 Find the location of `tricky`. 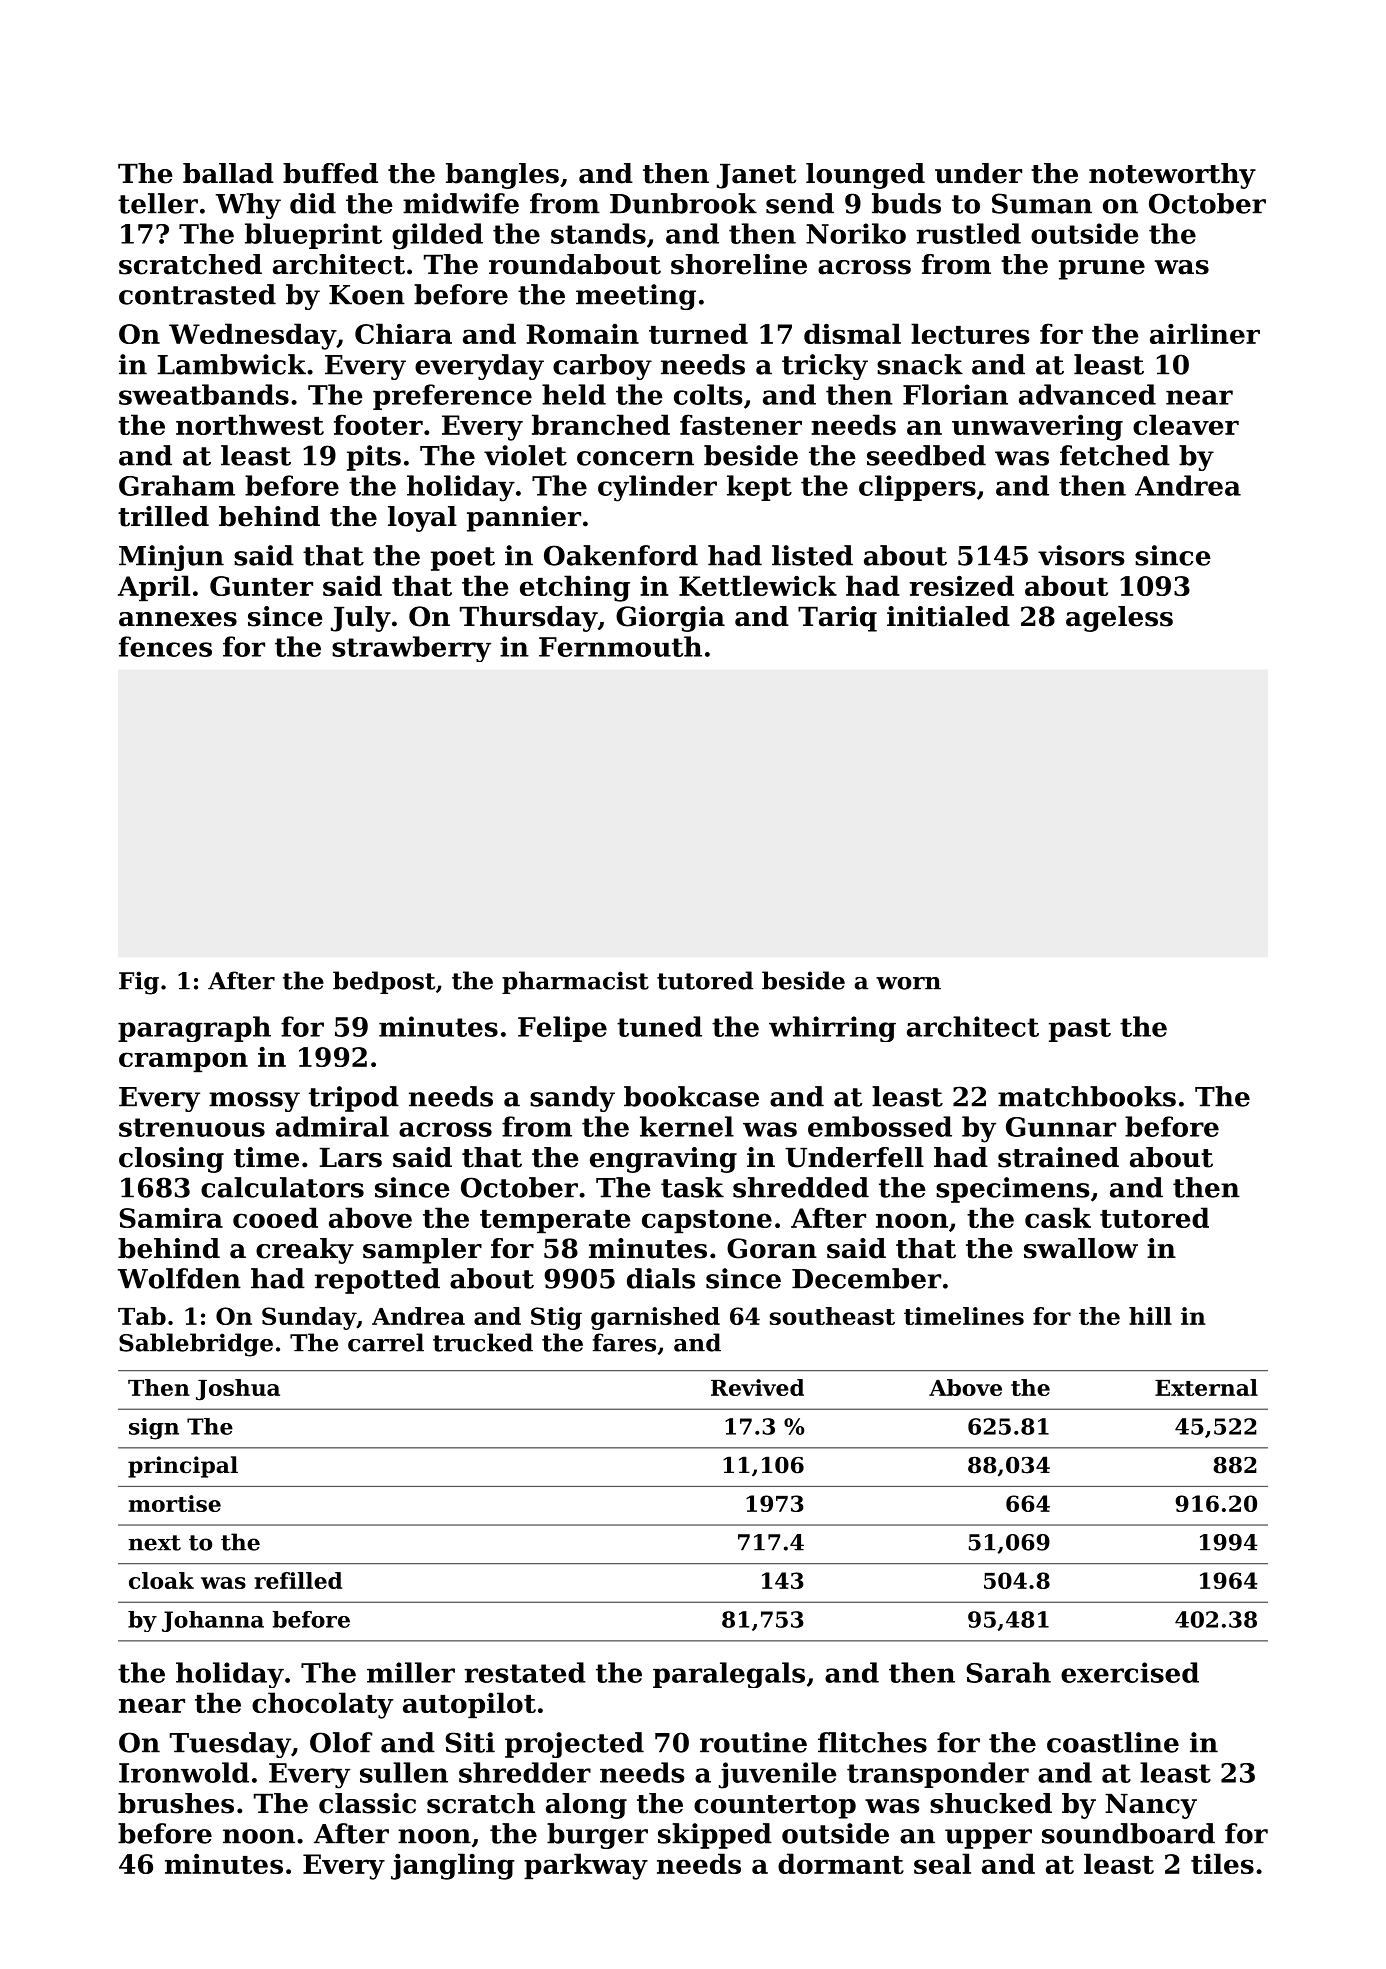

tricky is located at coordinates (825, 367).
